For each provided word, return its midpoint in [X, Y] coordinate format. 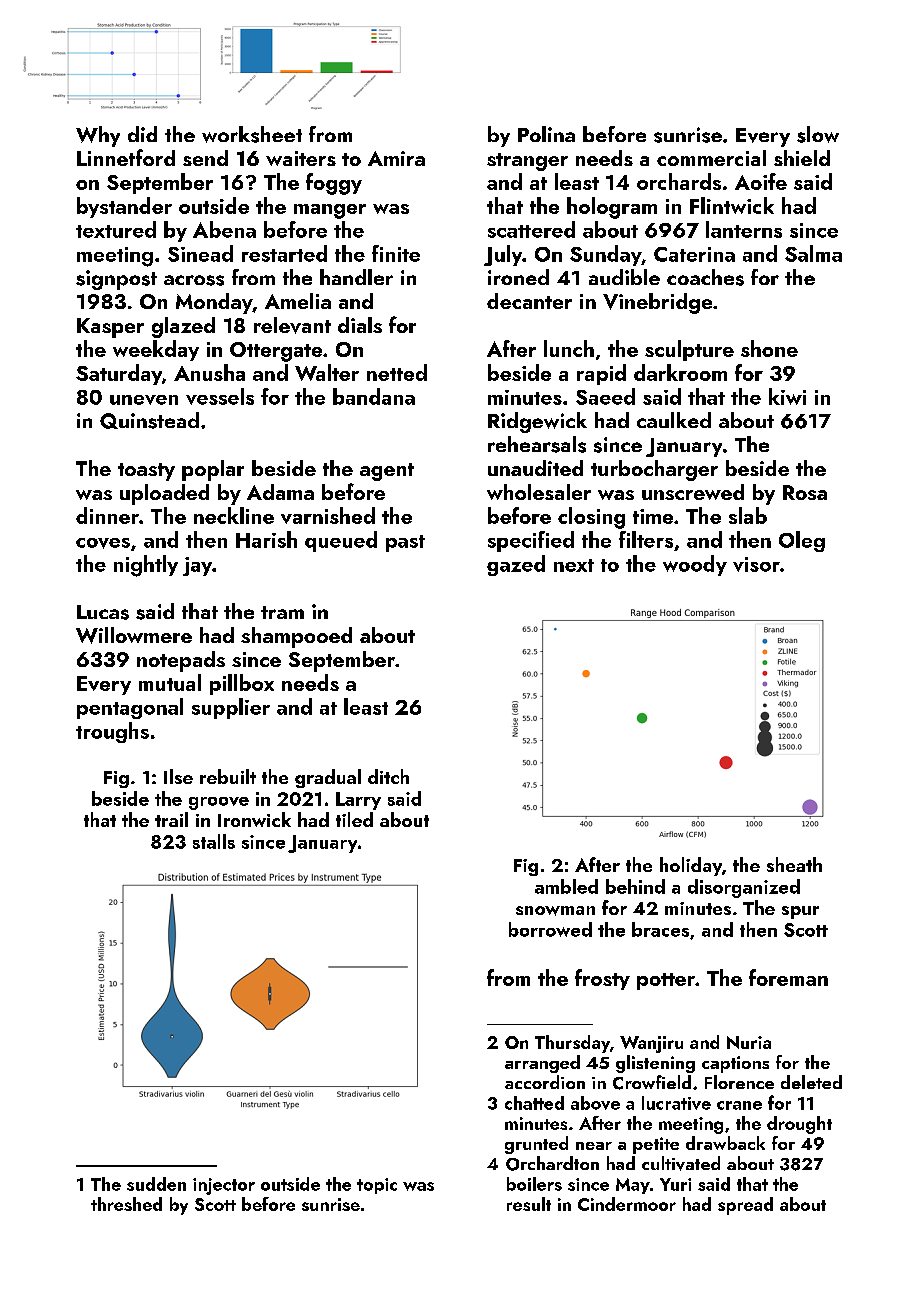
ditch [388, 776]
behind [635, 886]
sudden [156, 1184]
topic [377, 1186]
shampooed [296, 637]
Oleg [802, 541]
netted [397, 372]
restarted [284, 253]
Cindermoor [627, 1204]
